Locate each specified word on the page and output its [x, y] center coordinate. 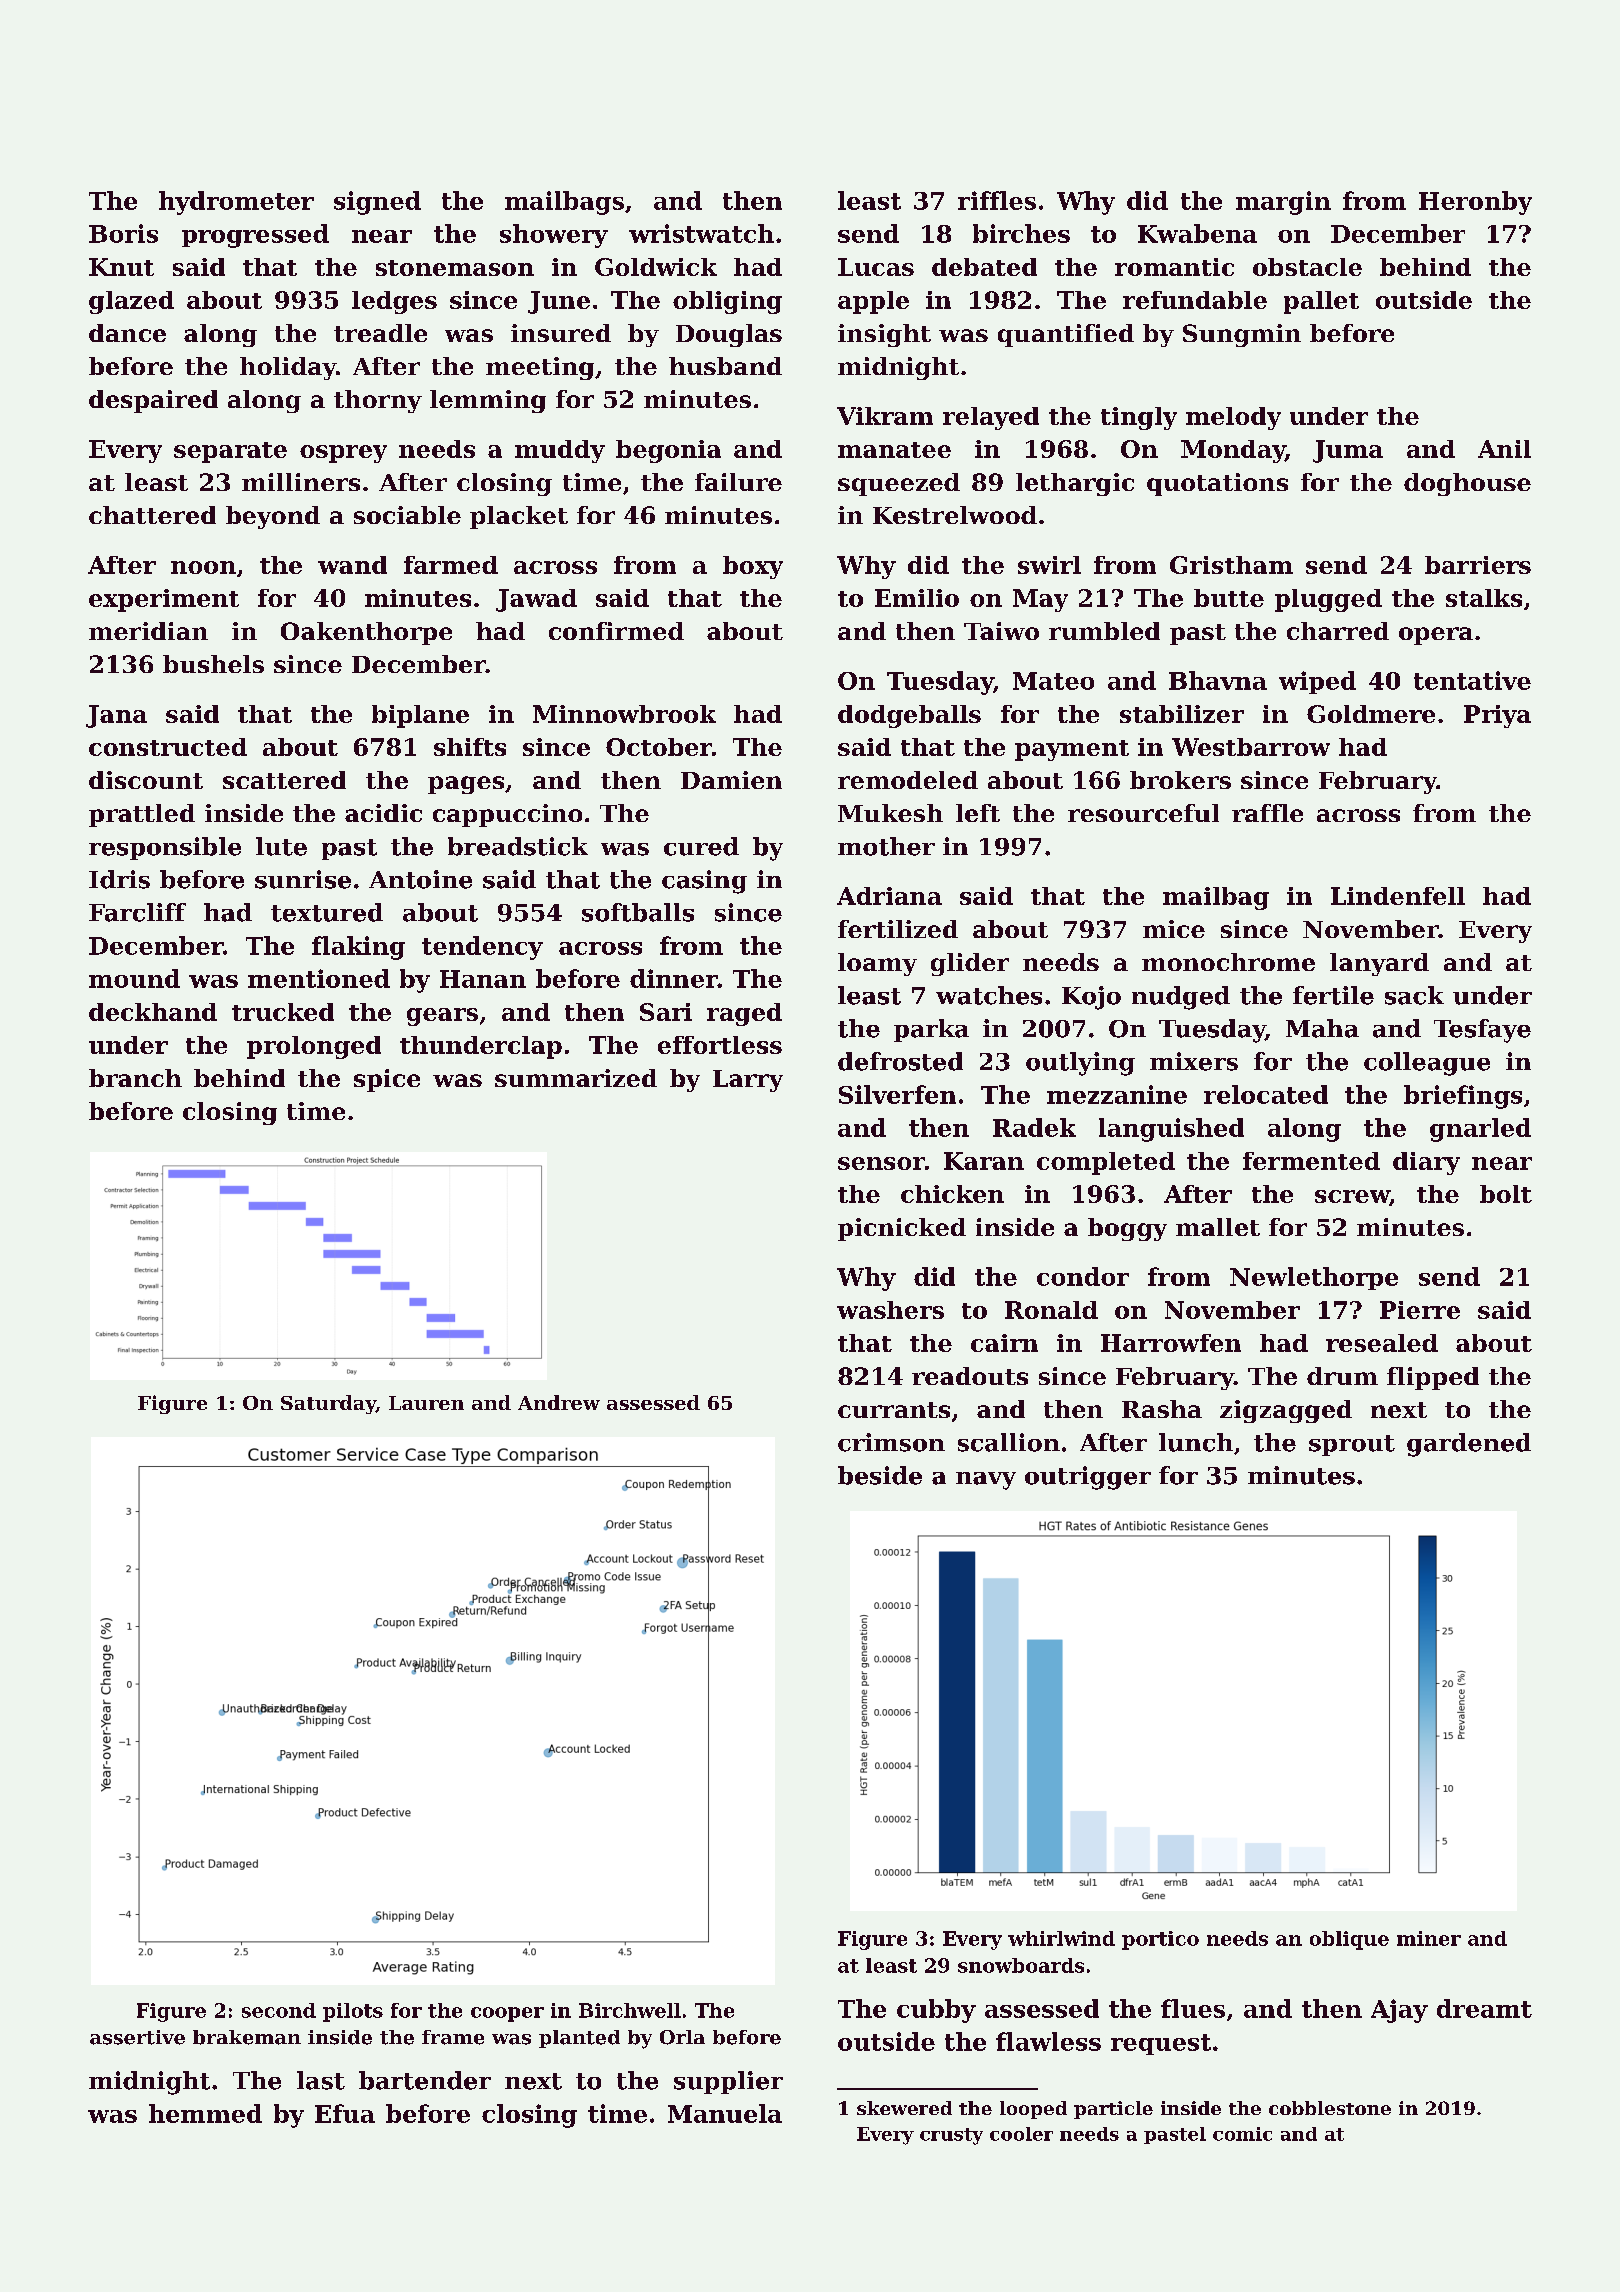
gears [442, 1017]
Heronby [1475, 203]
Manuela [725, 2113]
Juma [1348, 451]
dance [127, 333]
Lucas [876, 267]
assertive [137, 2037]
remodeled [908, 780]
